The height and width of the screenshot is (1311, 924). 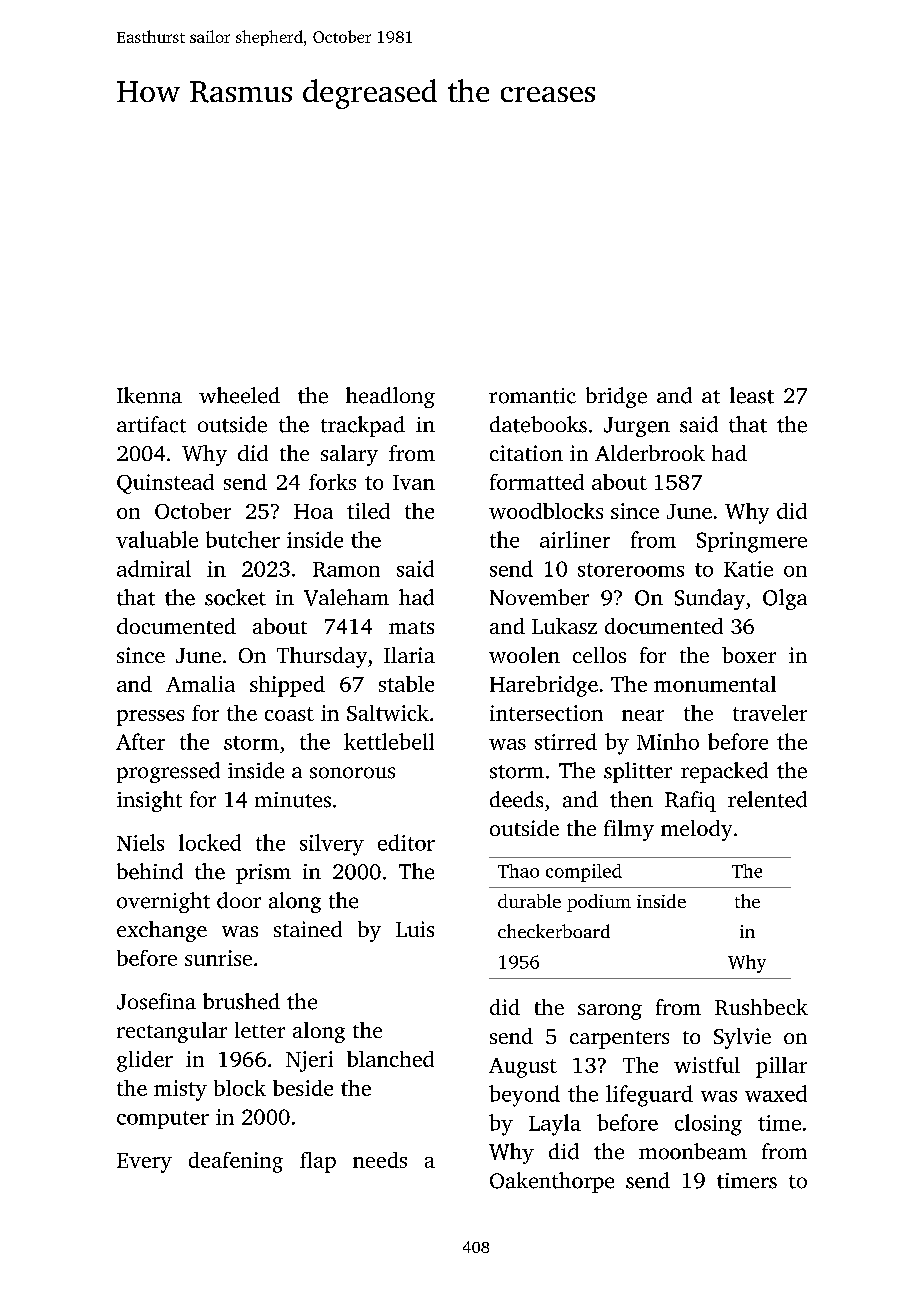 I want to click on Josefina, so click(x=156, y=1001).
